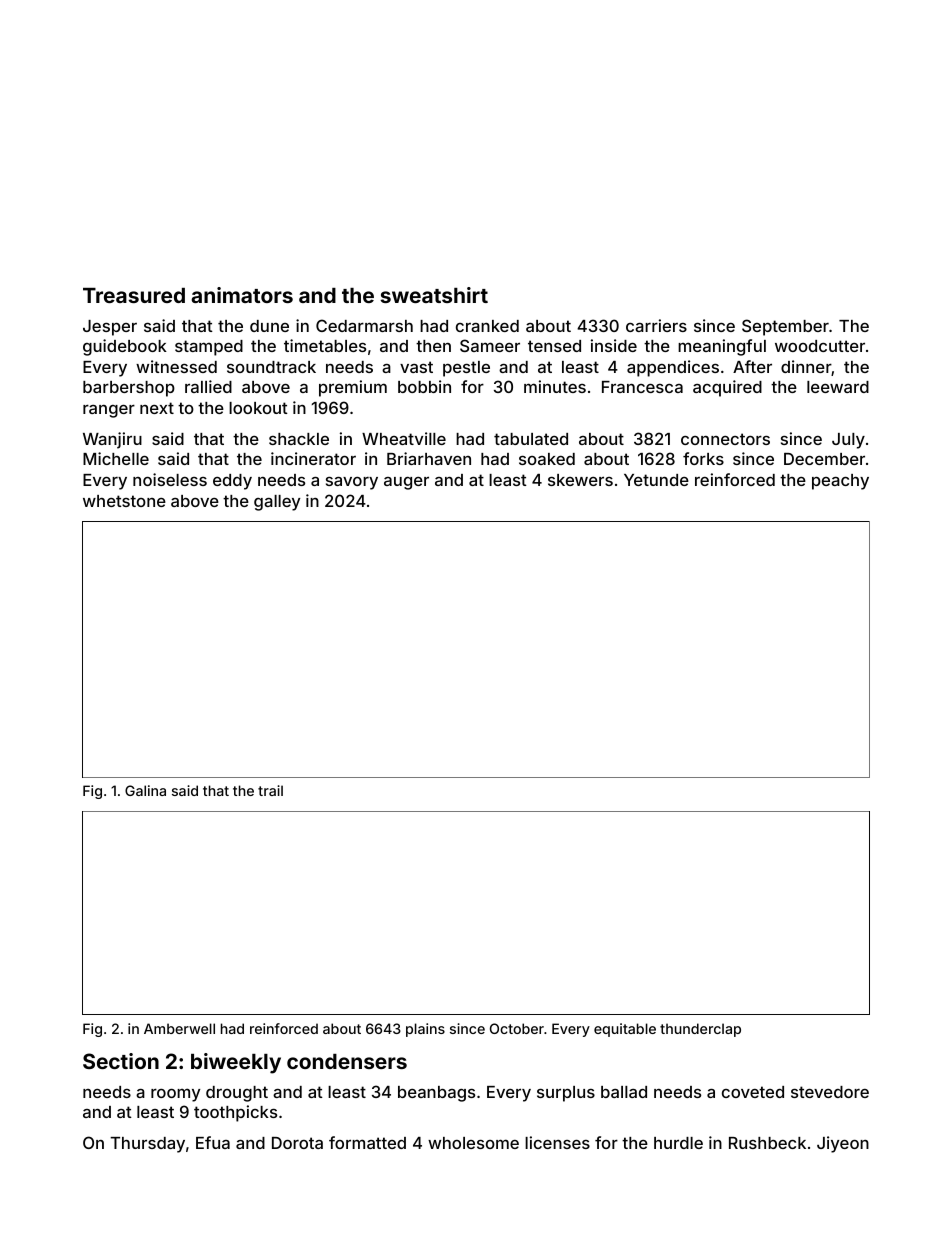 The width and height of the screenshot is (952, 1233). Describe the element at coordinates (425, 1030) in the screenshot. I see `plains` at that location.
